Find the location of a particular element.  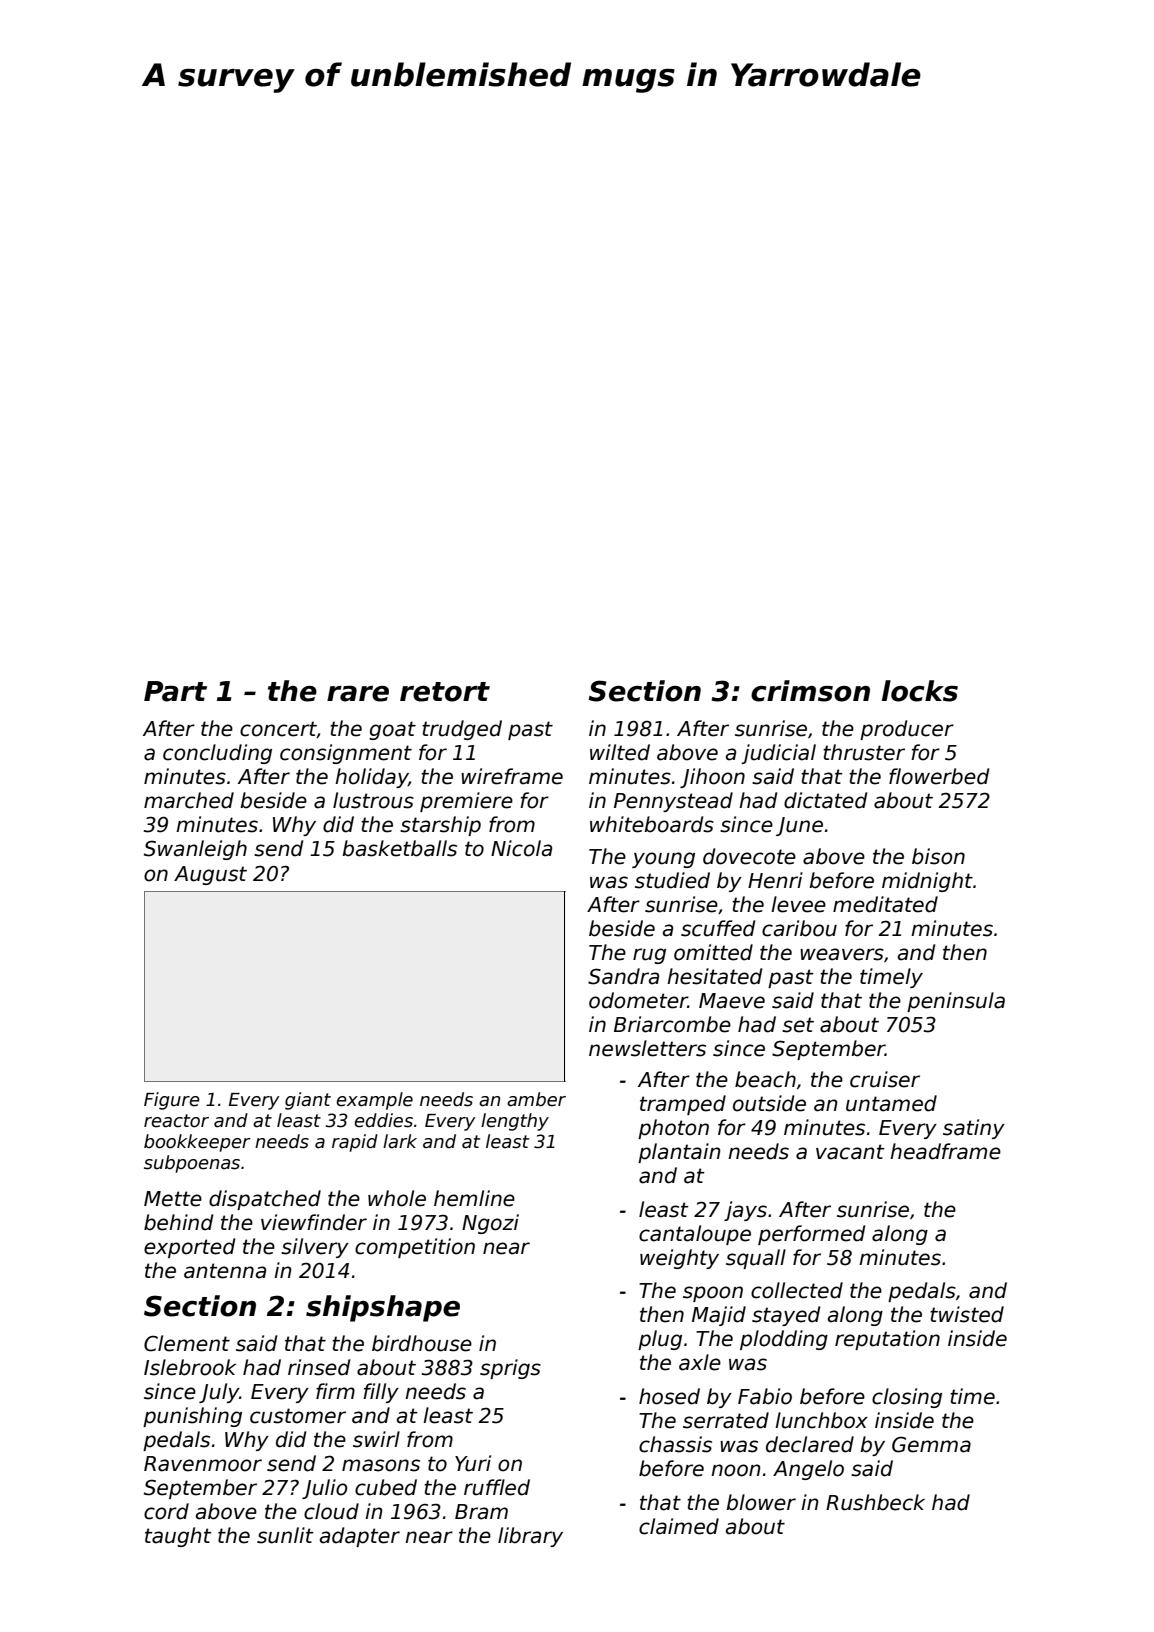

twisted is located at coordinates (967, 1314).
